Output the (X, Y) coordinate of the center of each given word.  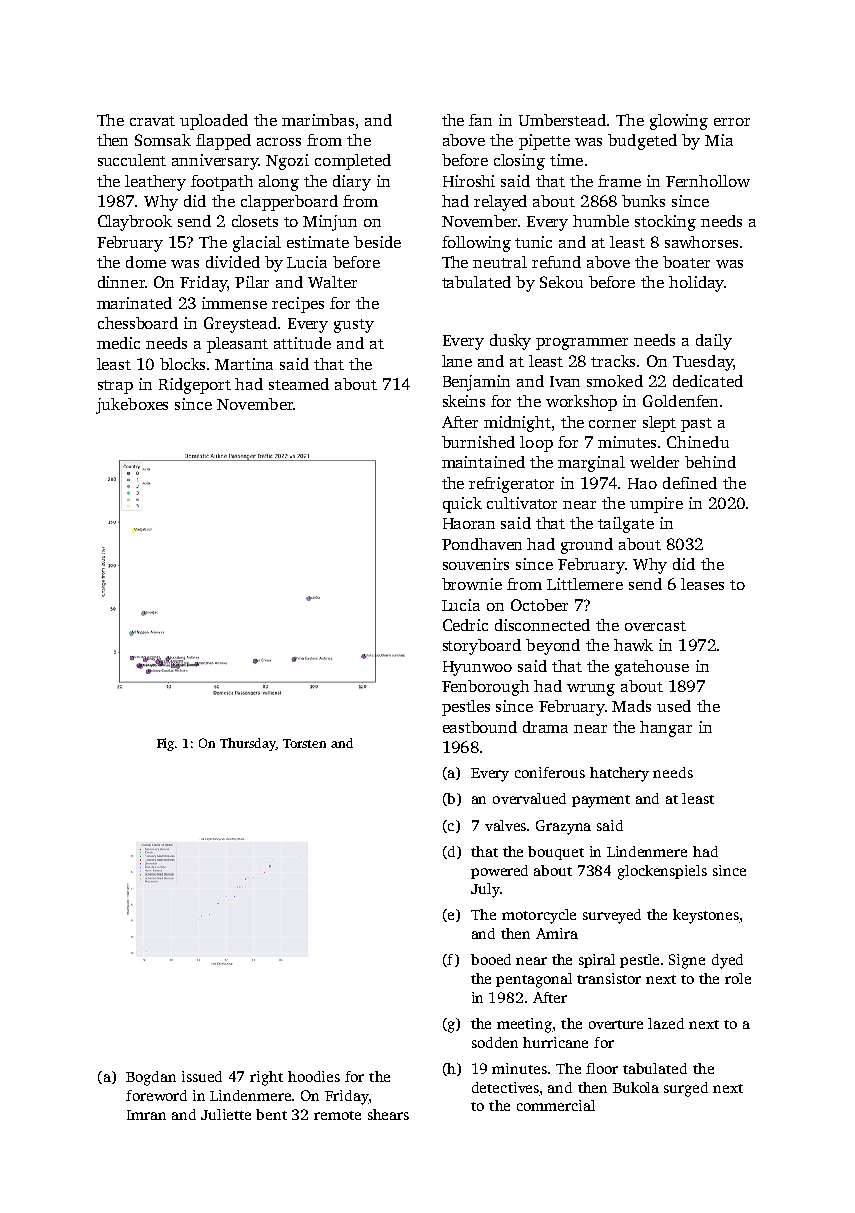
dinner (121, 282)
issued (202, 1076)
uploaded (214, 122)
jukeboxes (132, 406)
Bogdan (151, 1078)
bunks (643, 201)
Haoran (469, 523)
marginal (591, 464)
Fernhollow (708, 181)
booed (491, 959)
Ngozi (287, 162)
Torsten (304, 743)
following (476, 244)
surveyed (612, 916)
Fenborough (485, 688)
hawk (633, 645)
